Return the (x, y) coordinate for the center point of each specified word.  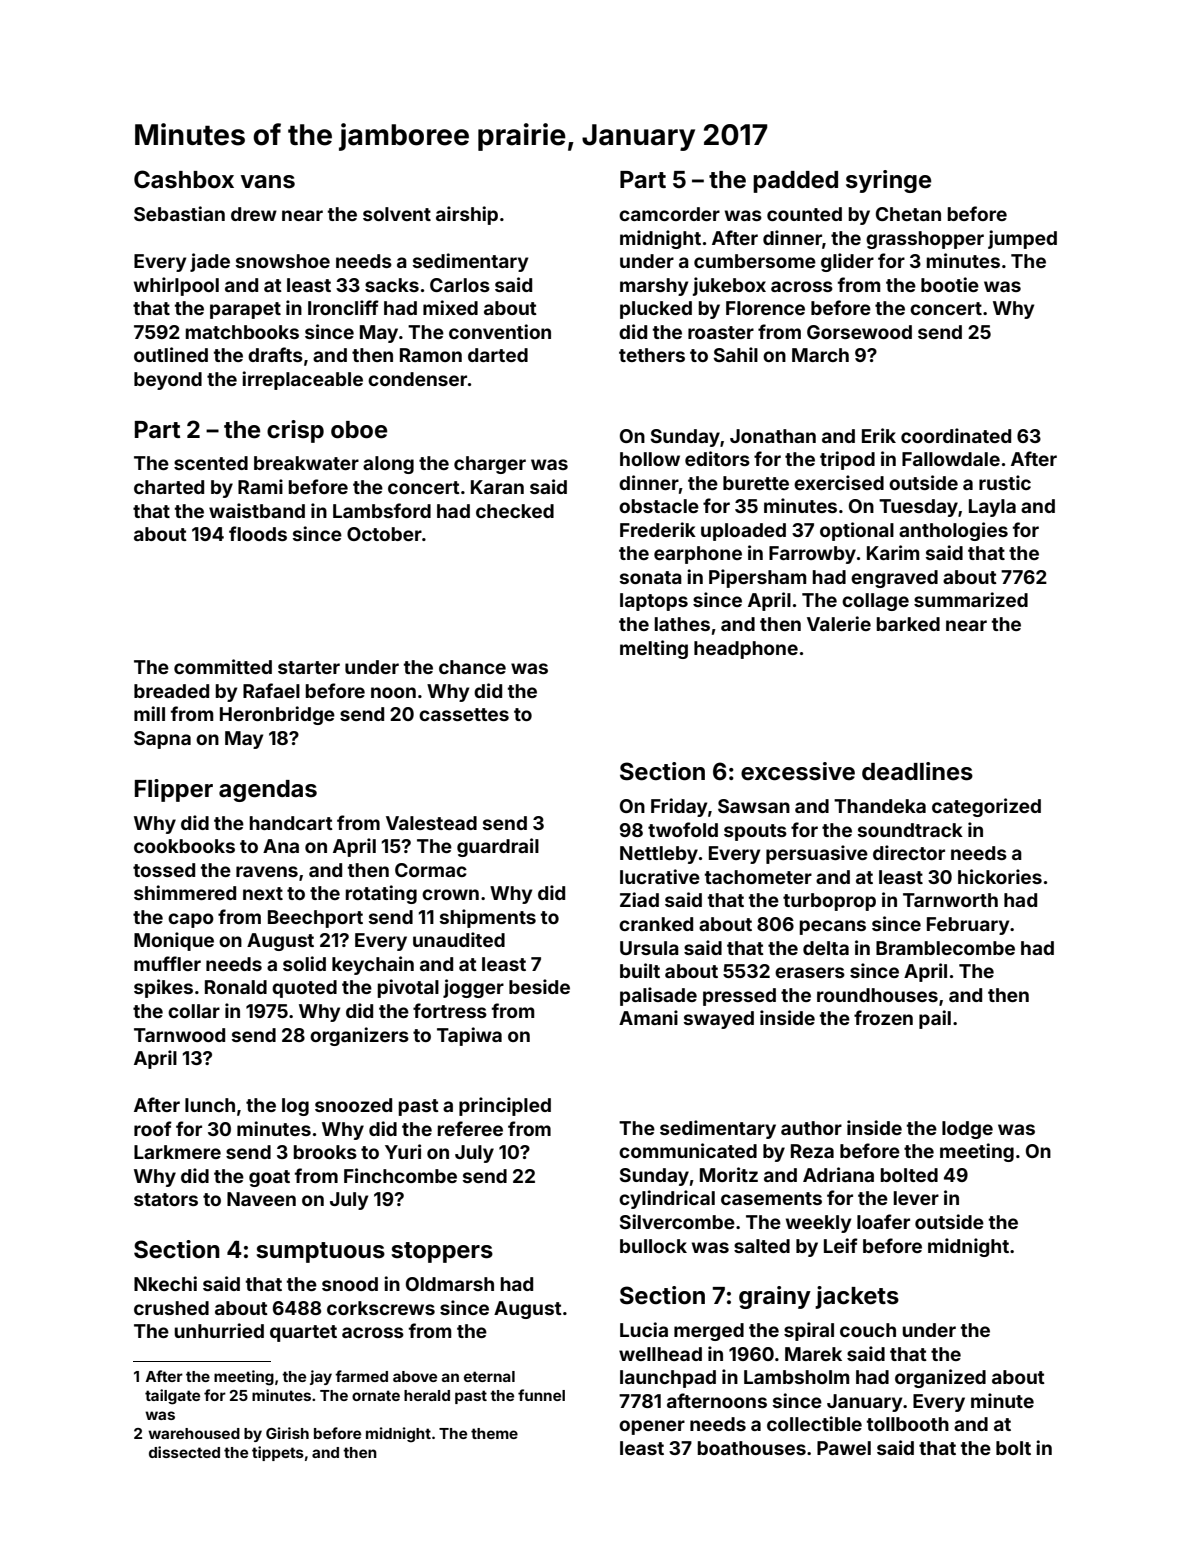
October (384, 534)
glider (847, 262)
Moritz (729, 1174)
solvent (397, 214)
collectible (814, 1423)
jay (321, 1377)
